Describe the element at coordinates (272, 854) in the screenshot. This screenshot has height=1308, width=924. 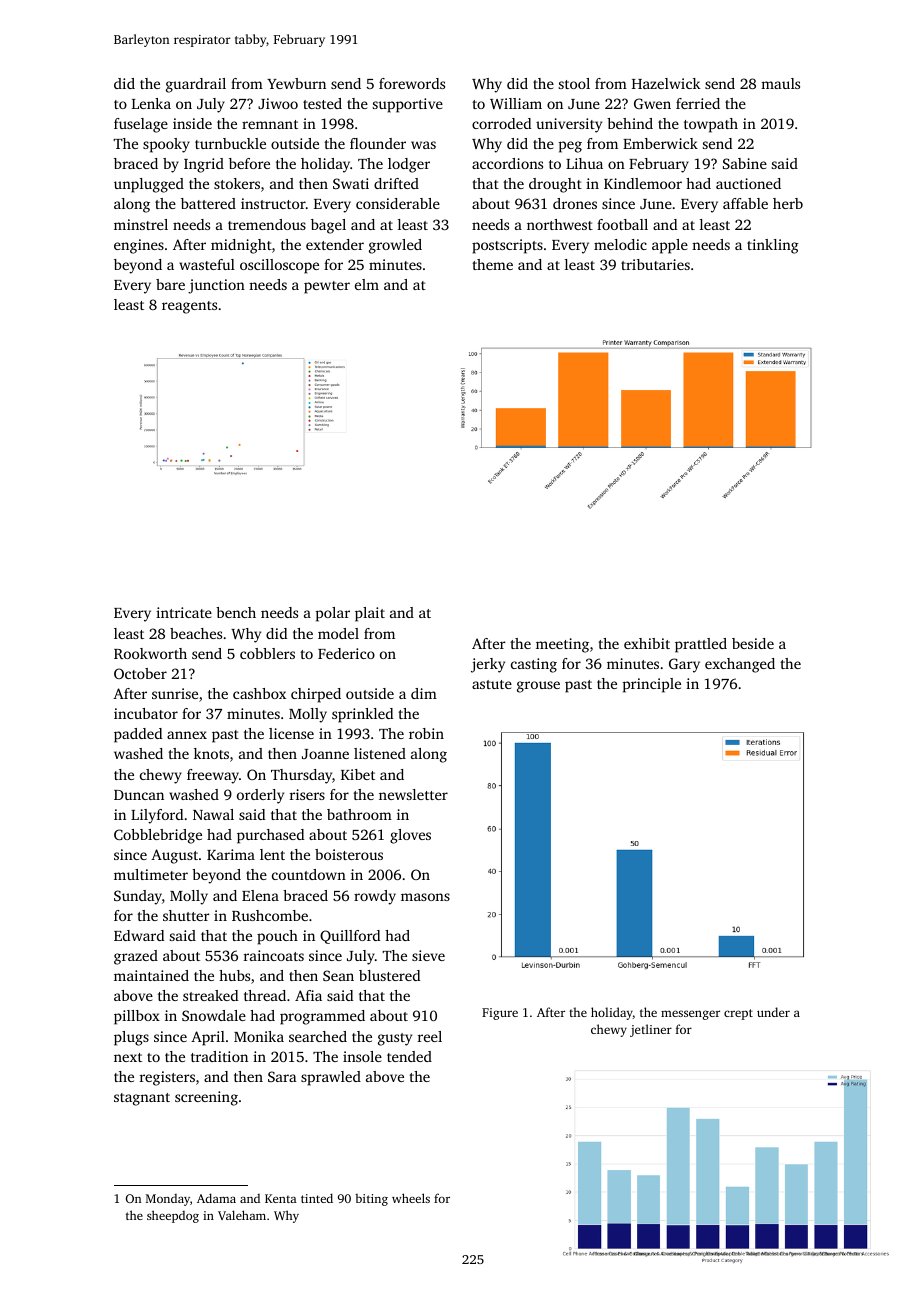
I see `lent` at that location.
